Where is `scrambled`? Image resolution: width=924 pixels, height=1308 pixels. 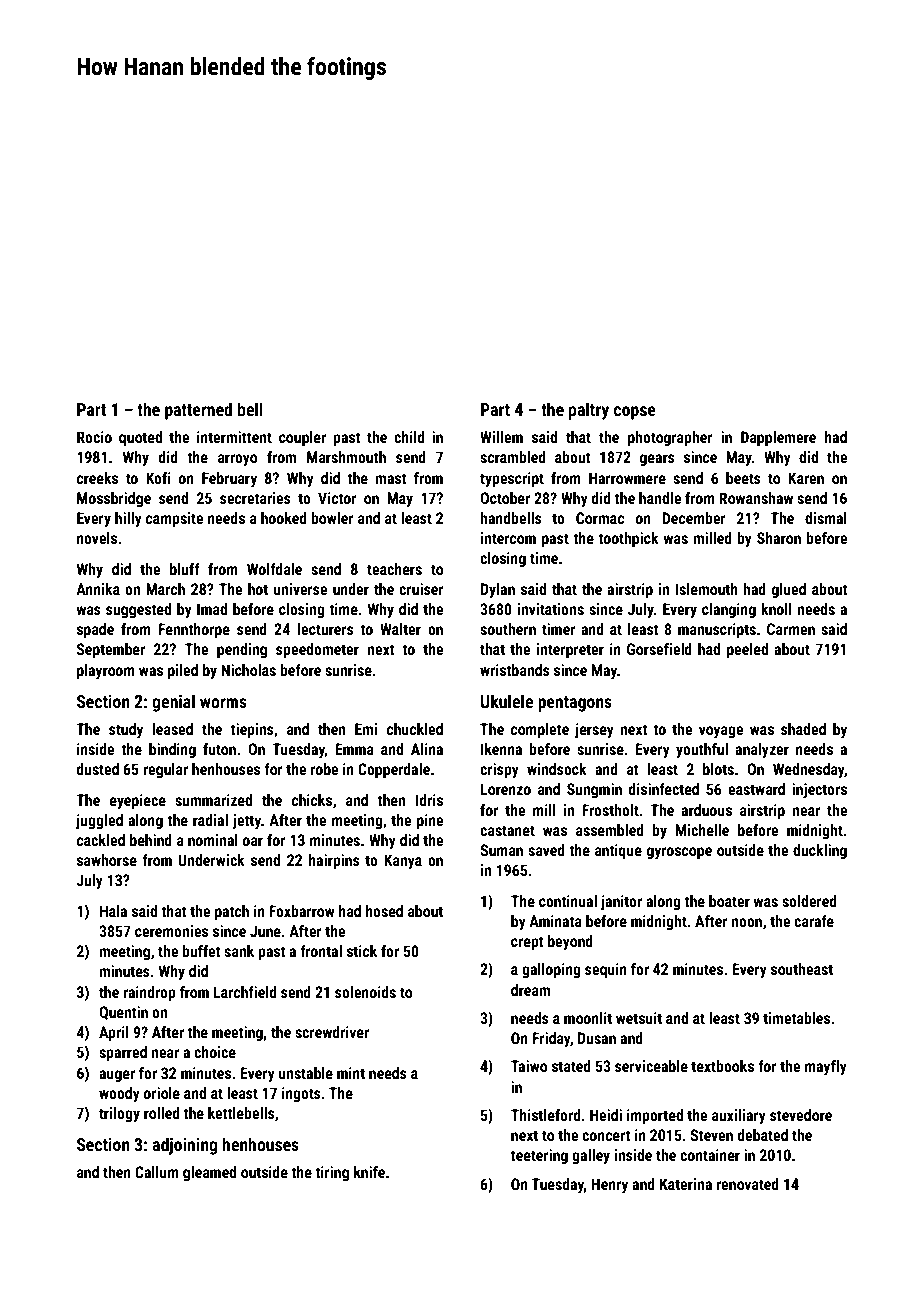 scrambled is located at coordinates (513, 457).
